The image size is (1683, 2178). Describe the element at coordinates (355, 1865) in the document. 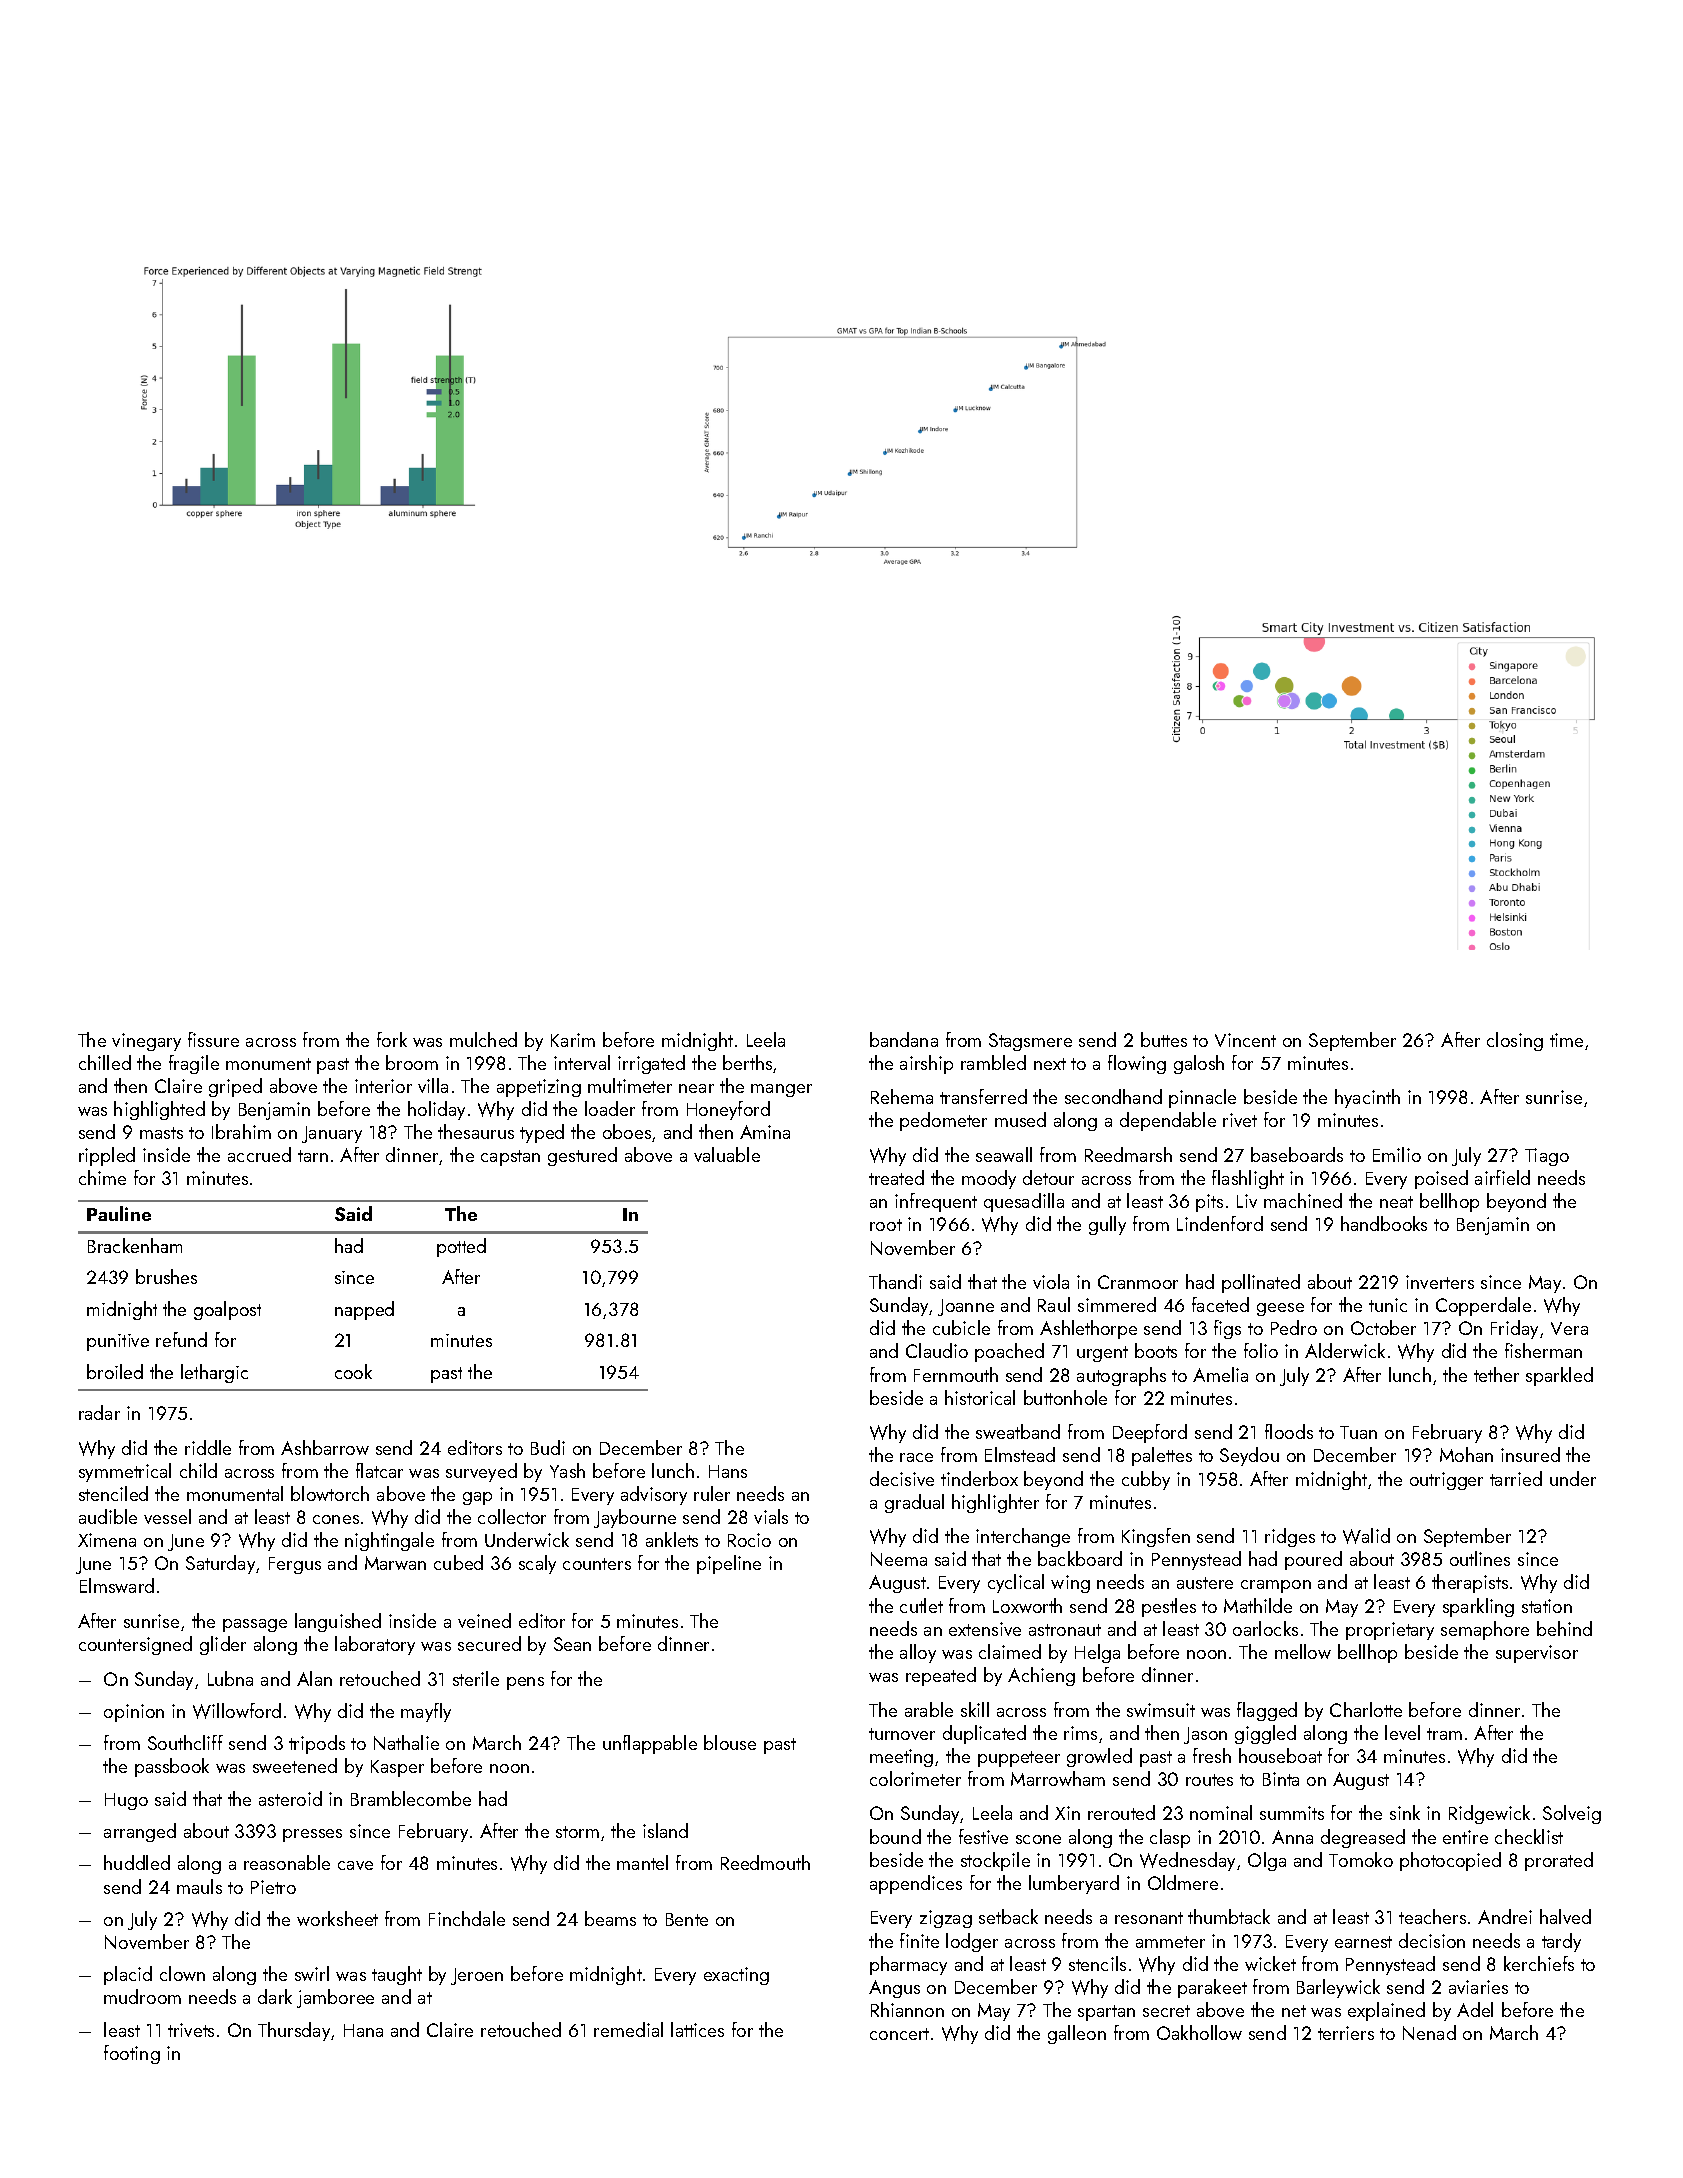

I see `cave` at that location.
